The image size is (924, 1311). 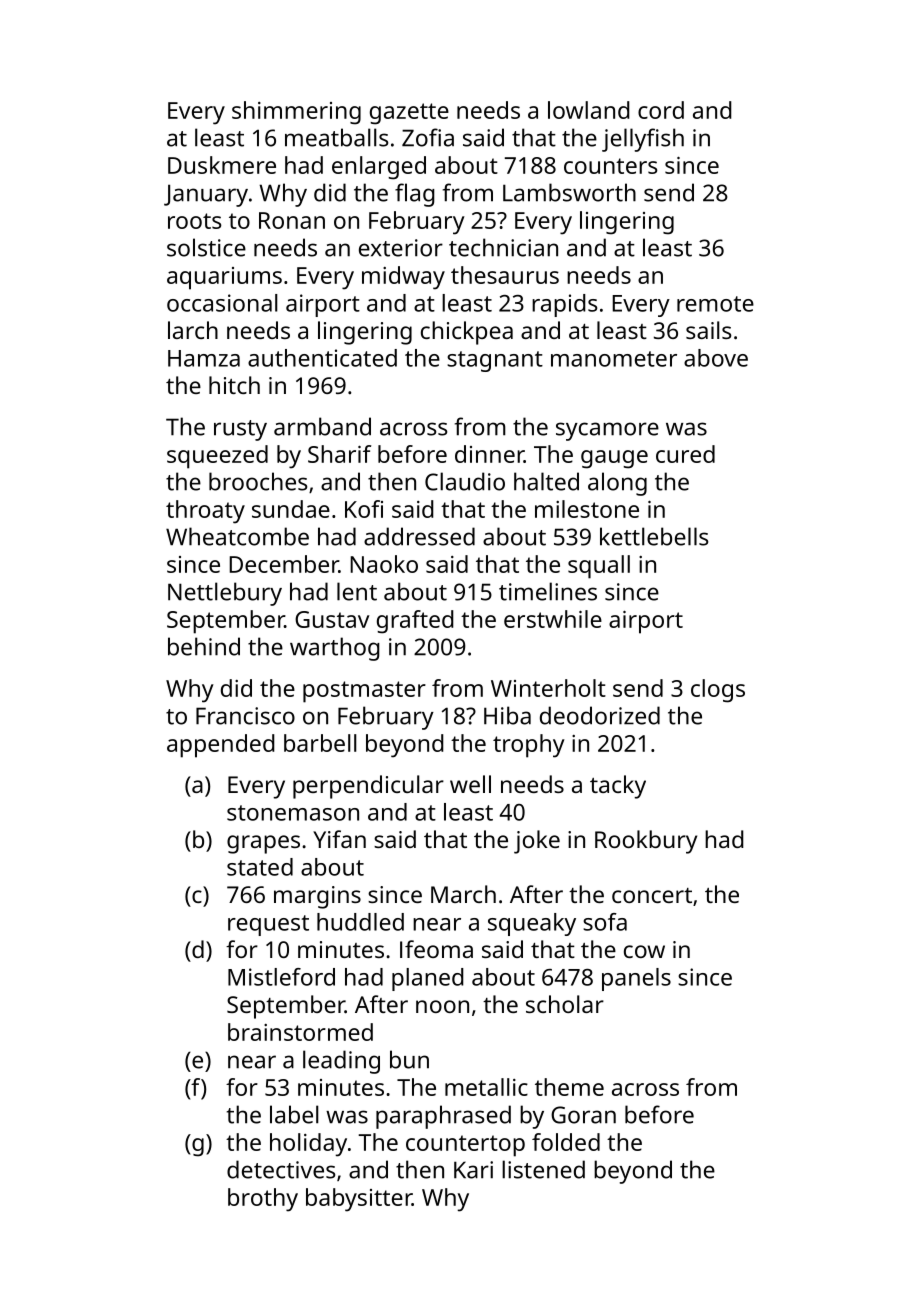 What do you see at coordinates (300, 1032) in the page?
I see `brainstormed` at bounding box center [300, 1032].
